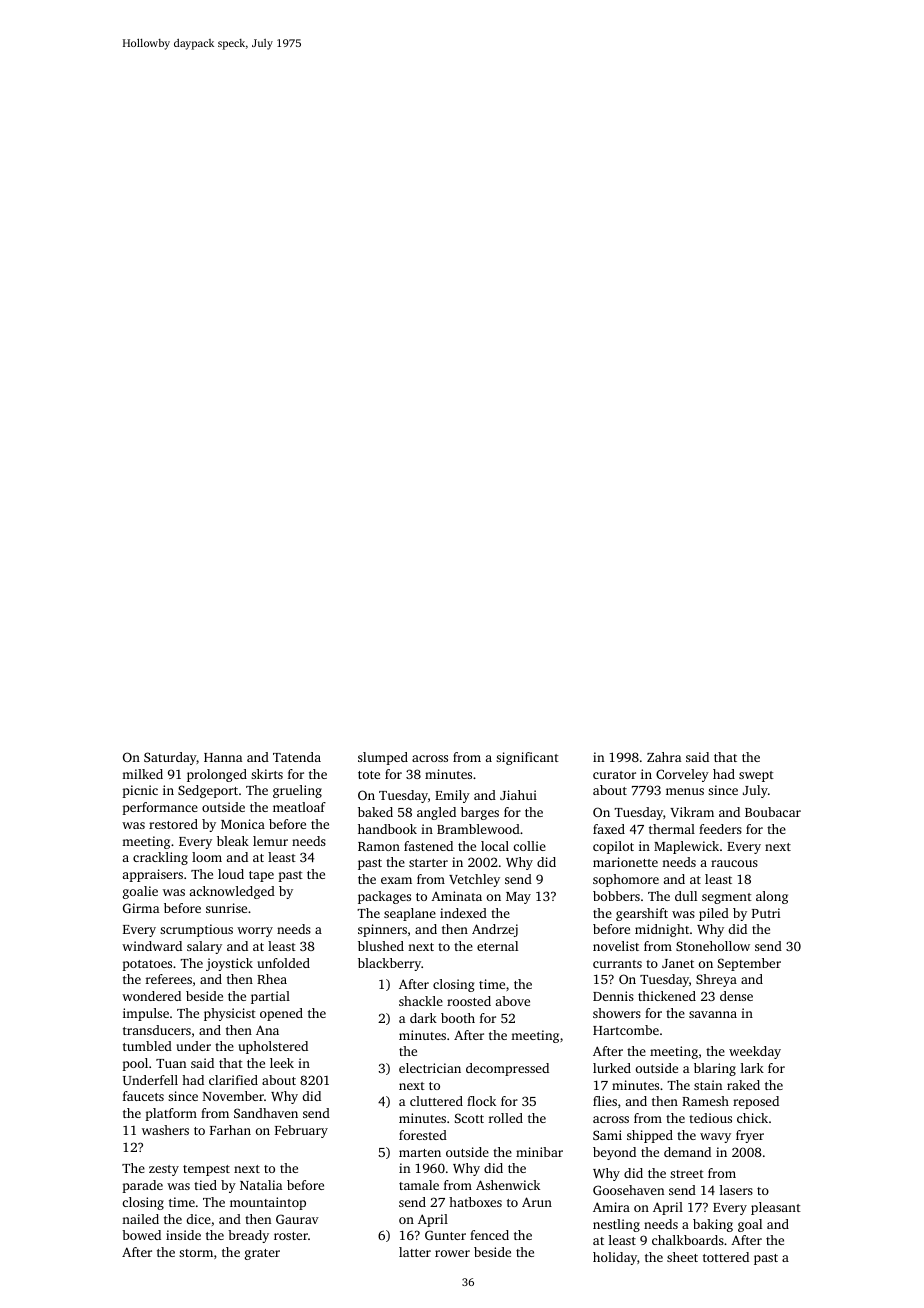  Describe the element at coordinates (686, 896) in the screenshot. I see `dull` at that location.
